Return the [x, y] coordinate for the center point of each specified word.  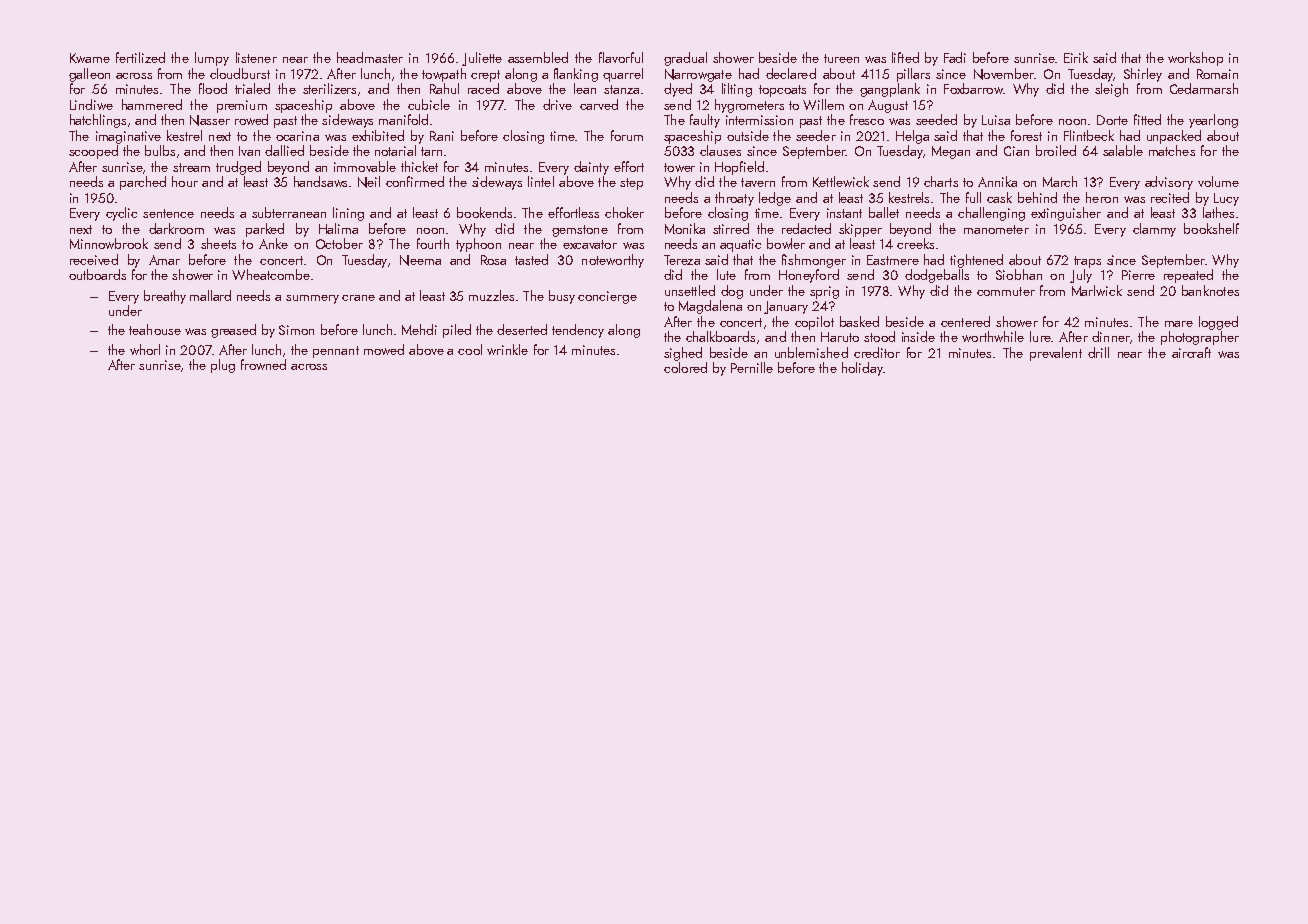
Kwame [90, 58]
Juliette [482, 59]
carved [599, 104]
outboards [97, 274]
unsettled [690, 290]
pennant [336, 352]
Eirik [1076, 57]
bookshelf [1211, 228]
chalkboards [720, 336]
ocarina [297, 136]
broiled [1056, 150]
